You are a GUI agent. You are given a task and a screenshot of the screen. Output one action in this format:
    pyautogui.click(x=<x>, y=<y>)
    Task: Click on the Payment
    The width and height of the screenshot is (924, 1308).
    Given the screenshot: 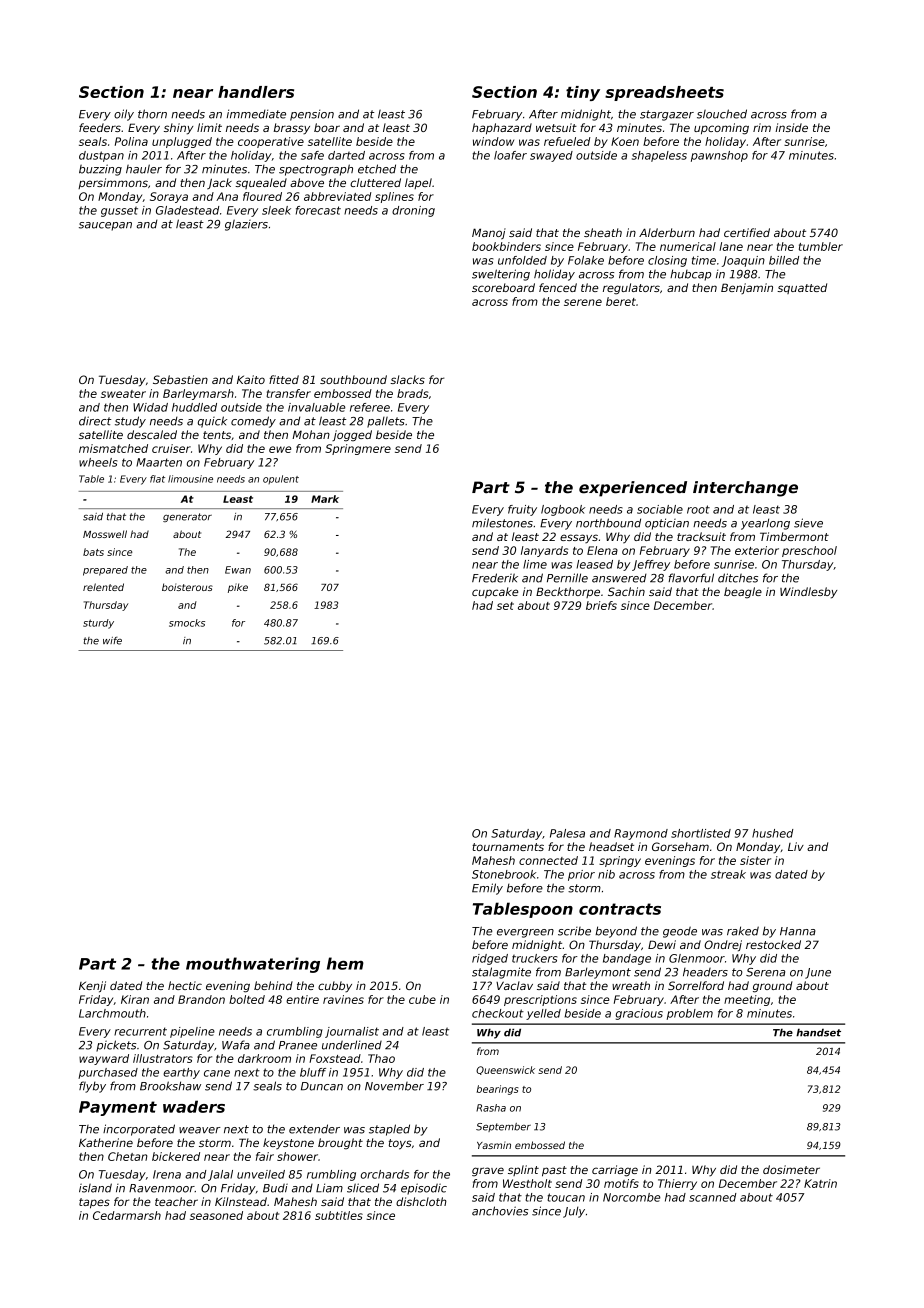 What is the action you would take?
    pyautogui.click(x=118, y=1108)
